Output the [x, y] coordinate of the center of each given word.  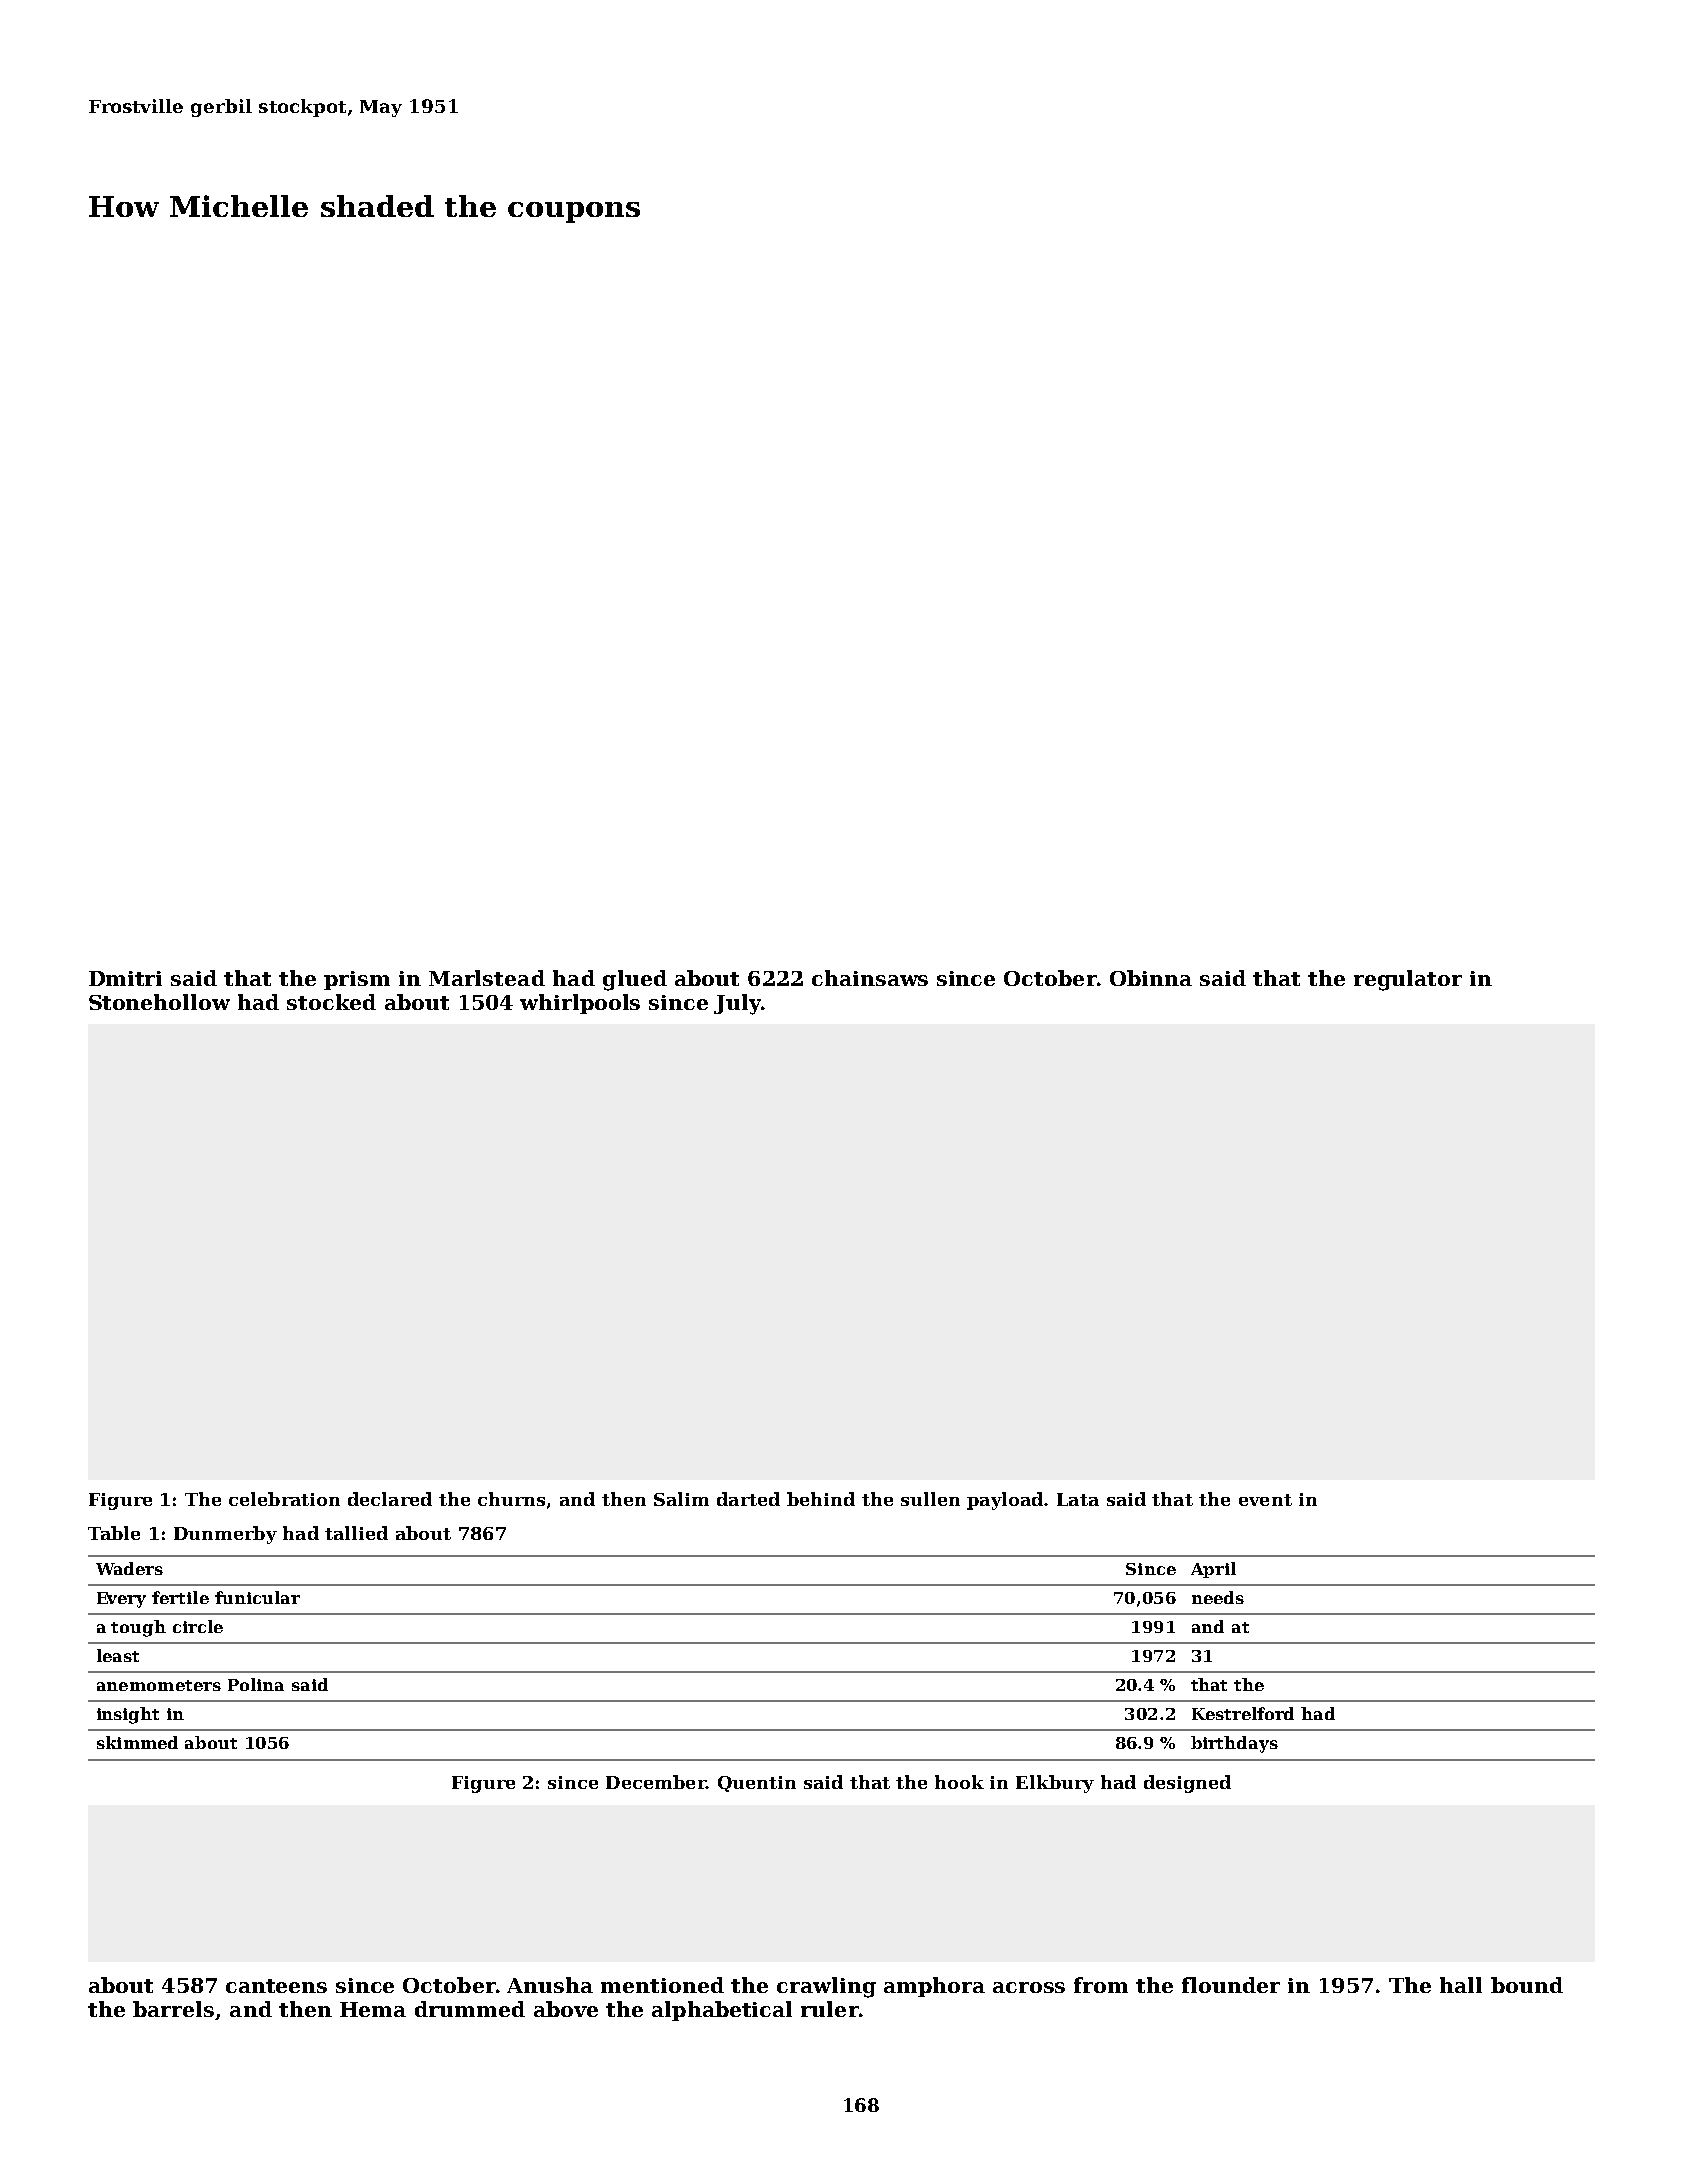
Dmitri [125, 978]
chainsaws [870, 978]
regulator [1408, 980]
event [1265, 1500]
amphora [934, 1987]
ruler [829, 2009]
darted [748, 1499]
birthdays [1234, 1744]
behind [821, 1499]
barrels [173, 2009]
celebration [284, 1499]
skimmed [137, 1742]
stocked [331, 1002]
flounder [1231, 1985]
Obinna [1151, 978]
